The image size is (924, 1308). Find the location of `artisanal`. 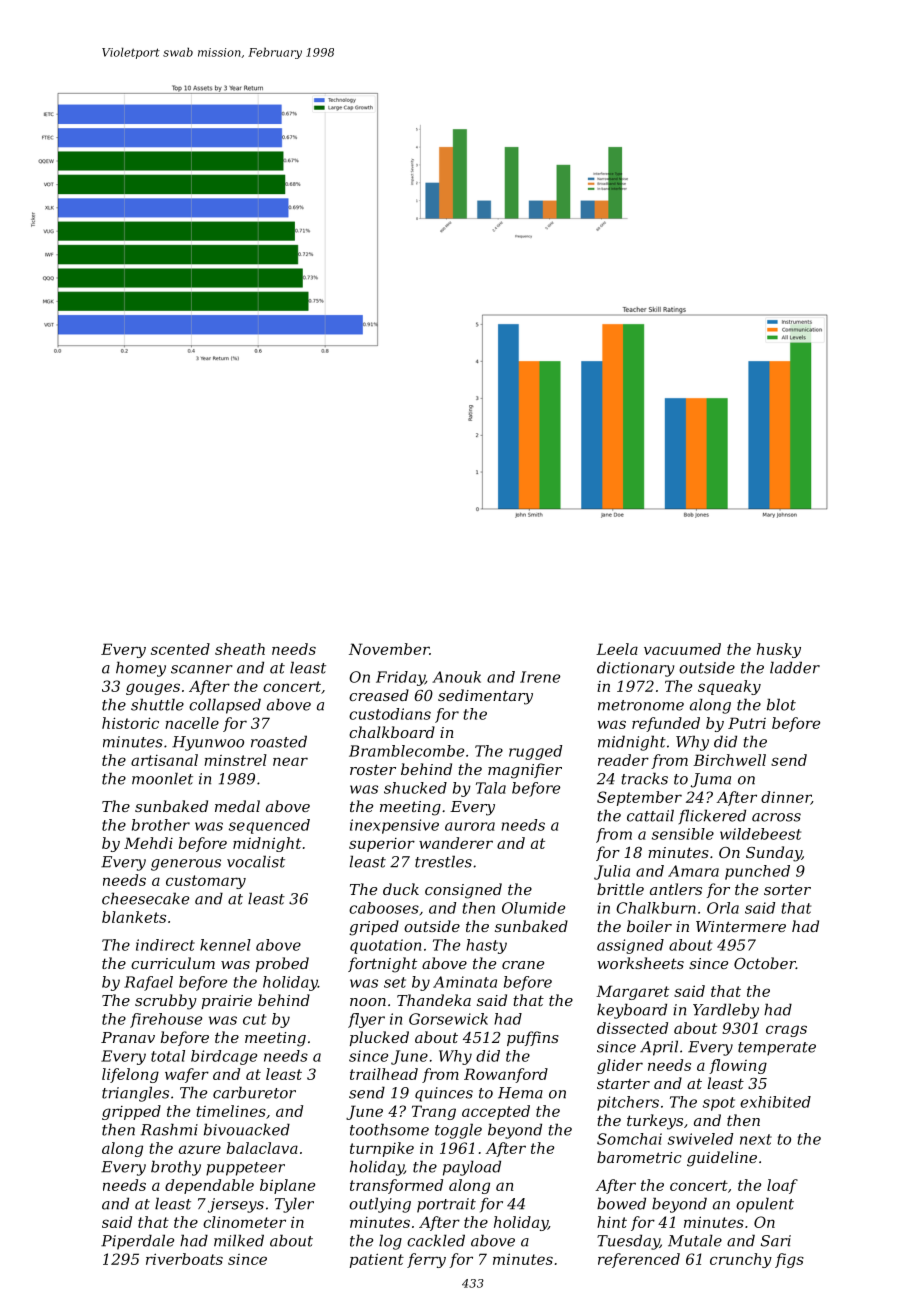

artisanal is located at coordinates (164, 760).
